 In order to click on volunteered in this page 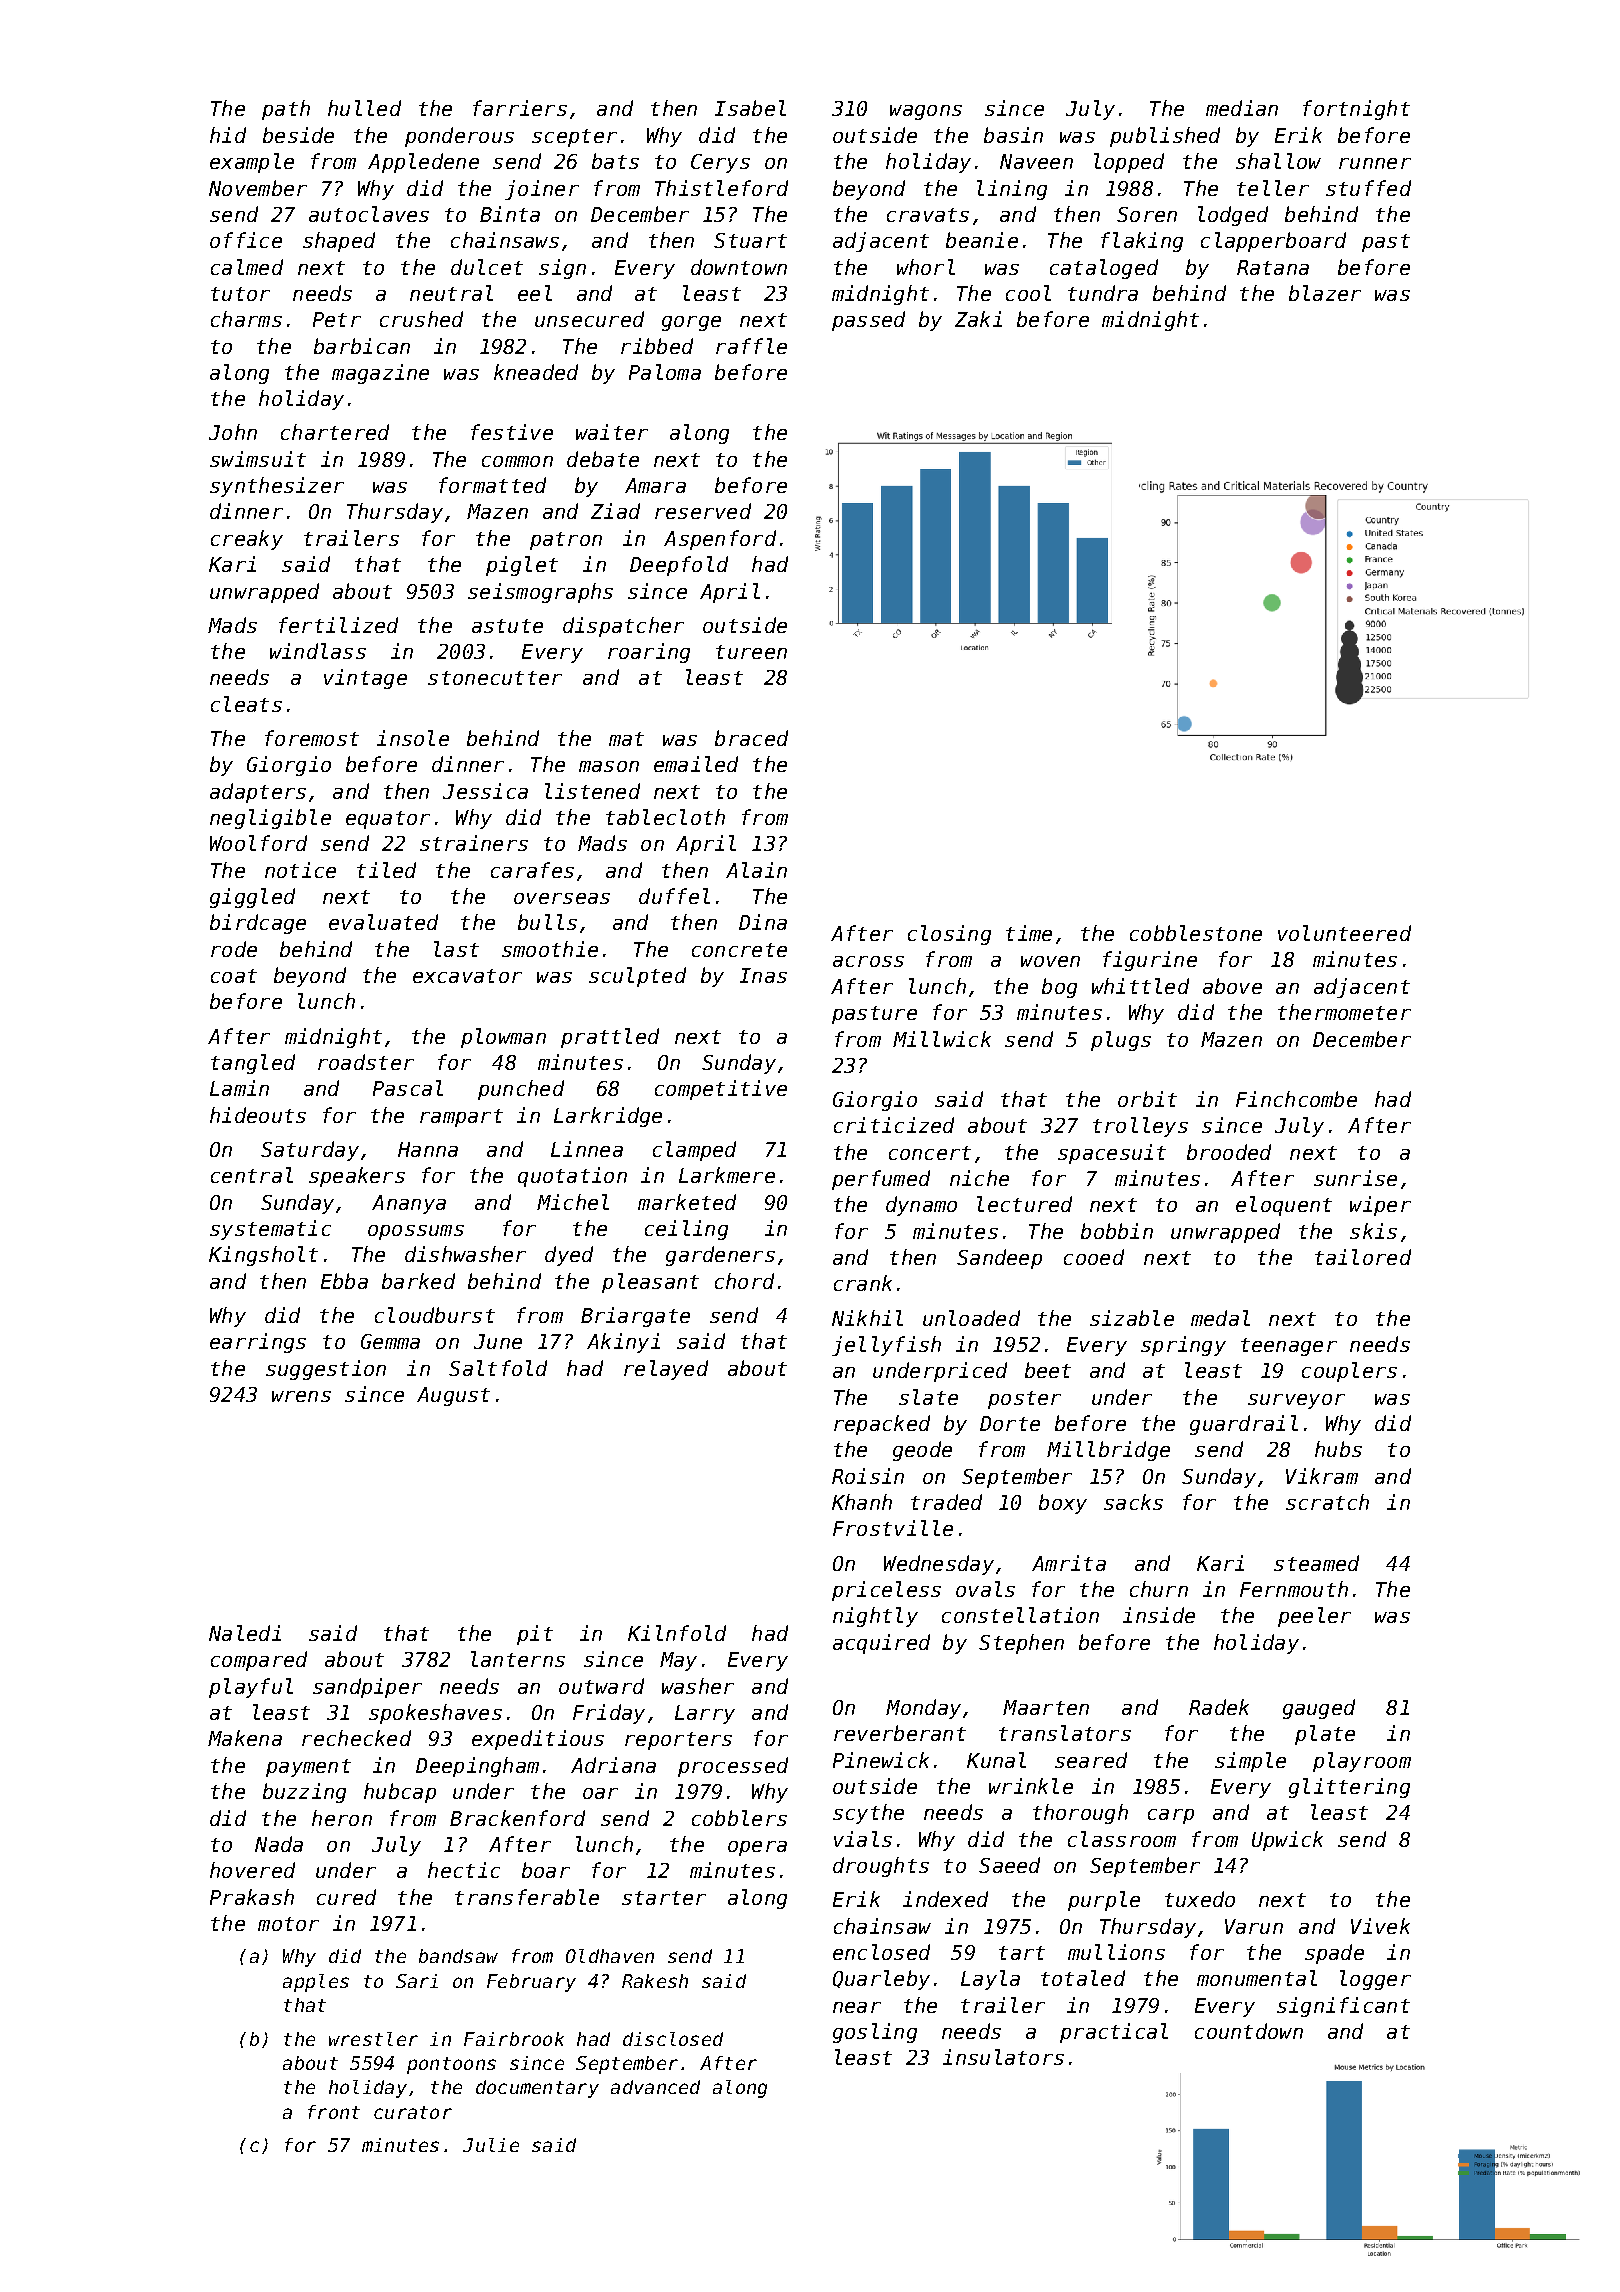, I will do `click(1344, 933)`.
